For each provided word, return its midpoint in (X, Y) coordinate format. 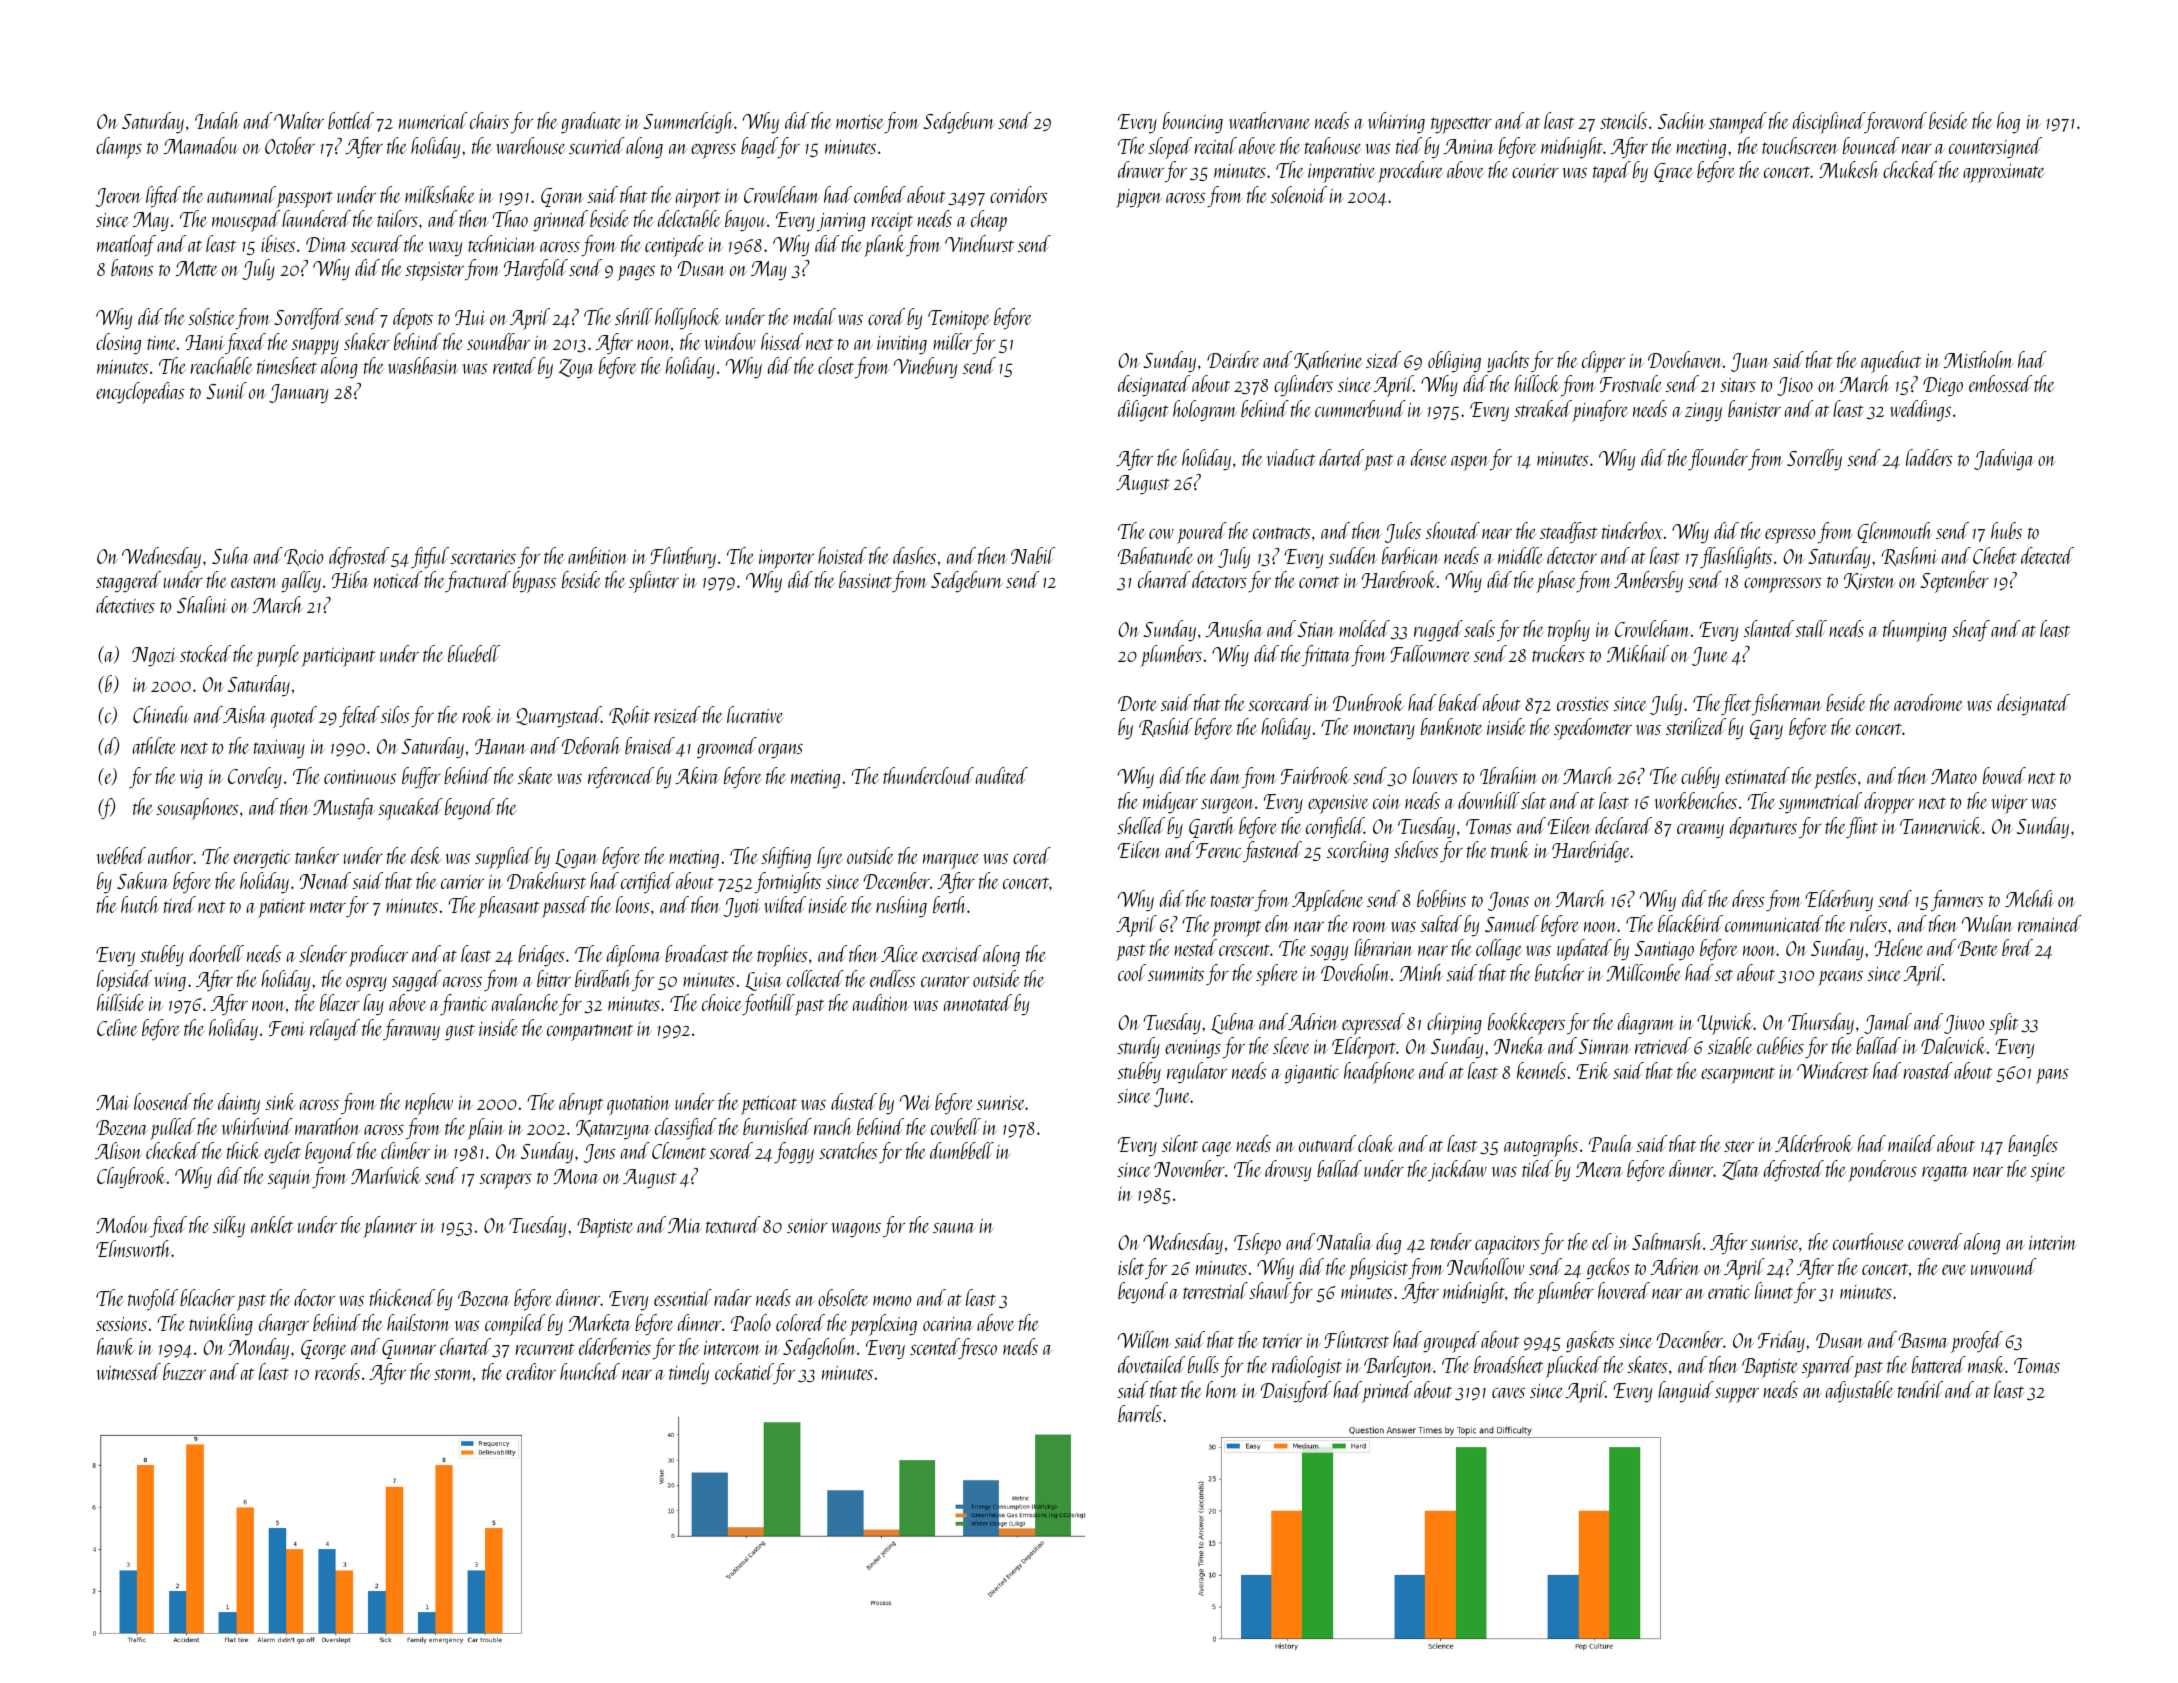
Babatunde (1155, 555)
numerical (433, 120)
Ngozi (154, 656)
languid (1686, 1391)
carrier (462, 882)
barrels (1140, 1413)
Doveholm (1355, 972)
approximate (2004, 173)
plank (885, 246)
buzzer (184, 1371)
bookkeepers (1526, 1024)
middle (1520, 555)
